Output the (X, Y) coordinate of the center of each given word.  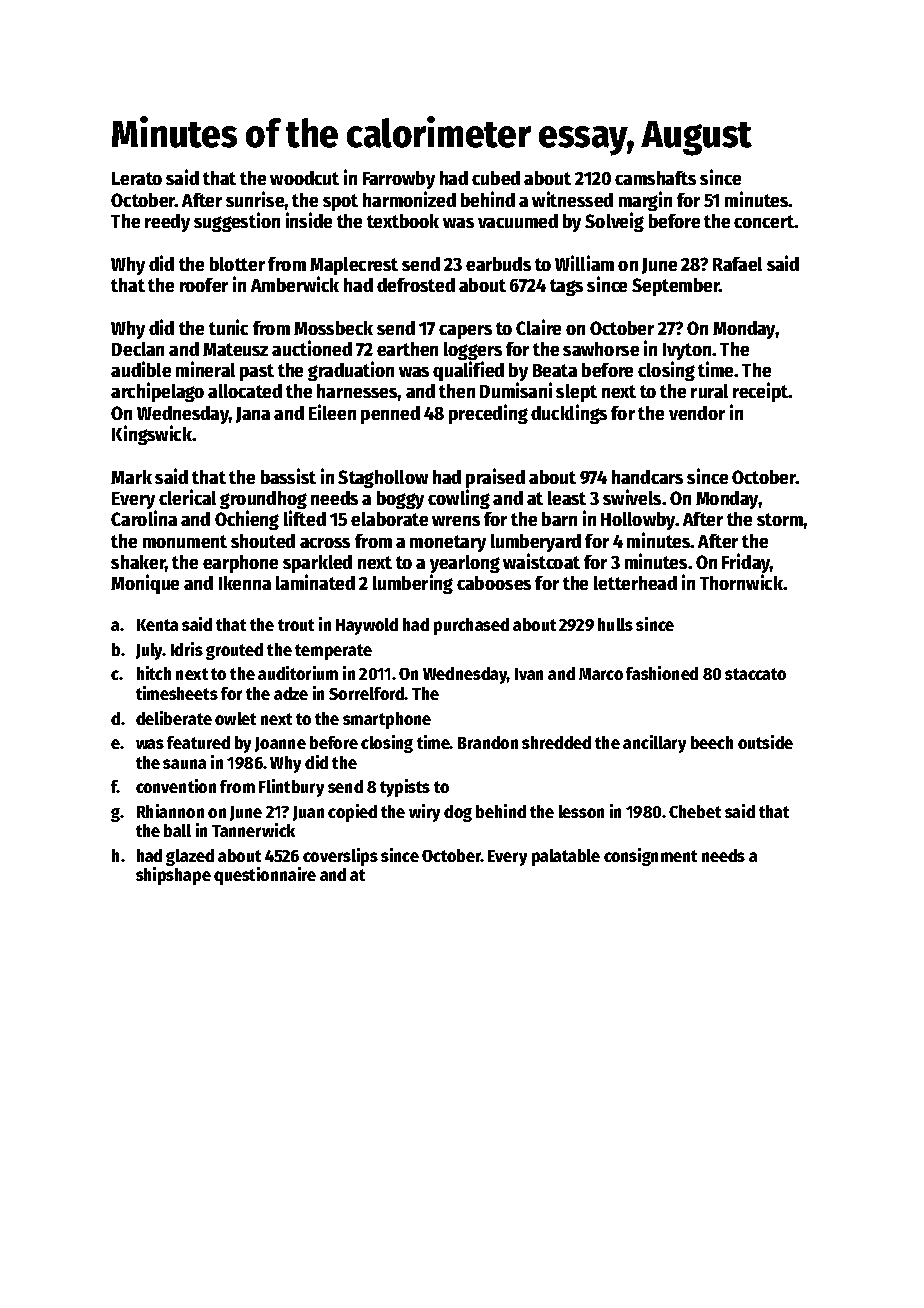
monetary (448, 543)
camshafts (655, 178)
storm (780, 519)
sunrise (255, 199)
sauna (184, 764)
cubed (496, 178)
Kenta (157, 625)
